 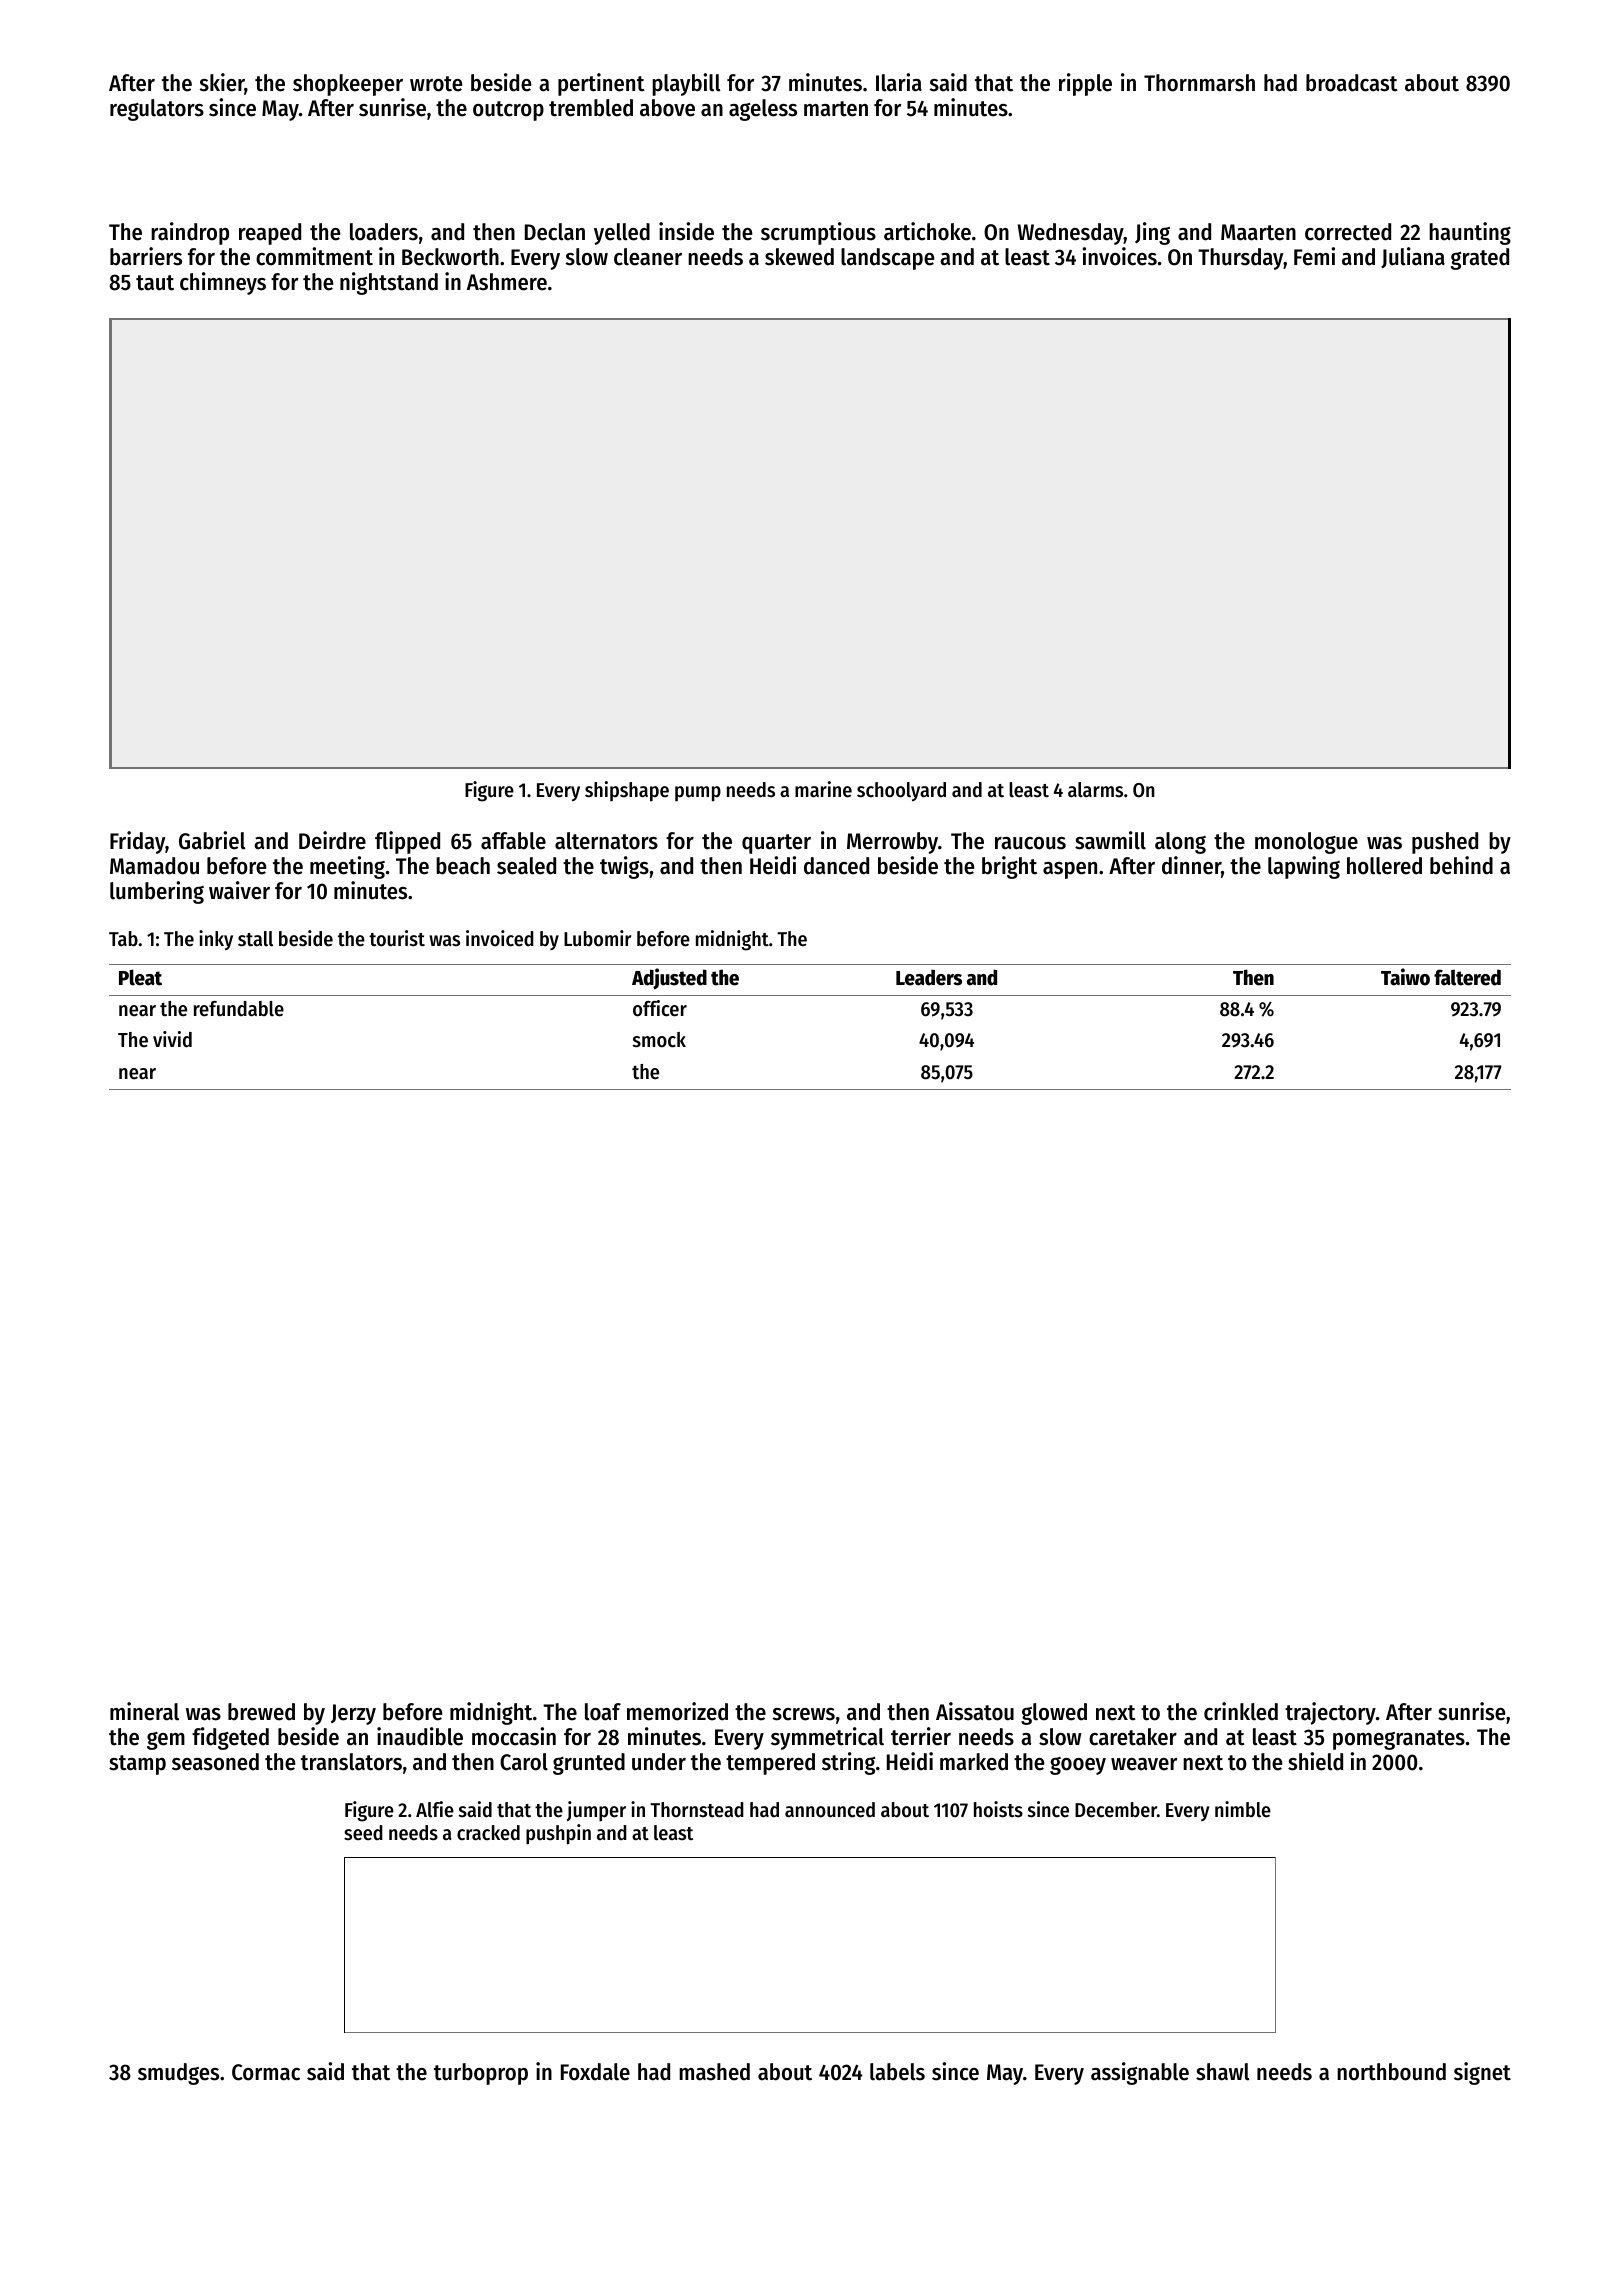 I want to click on Aissatou, so click(x=975, y=1711).
